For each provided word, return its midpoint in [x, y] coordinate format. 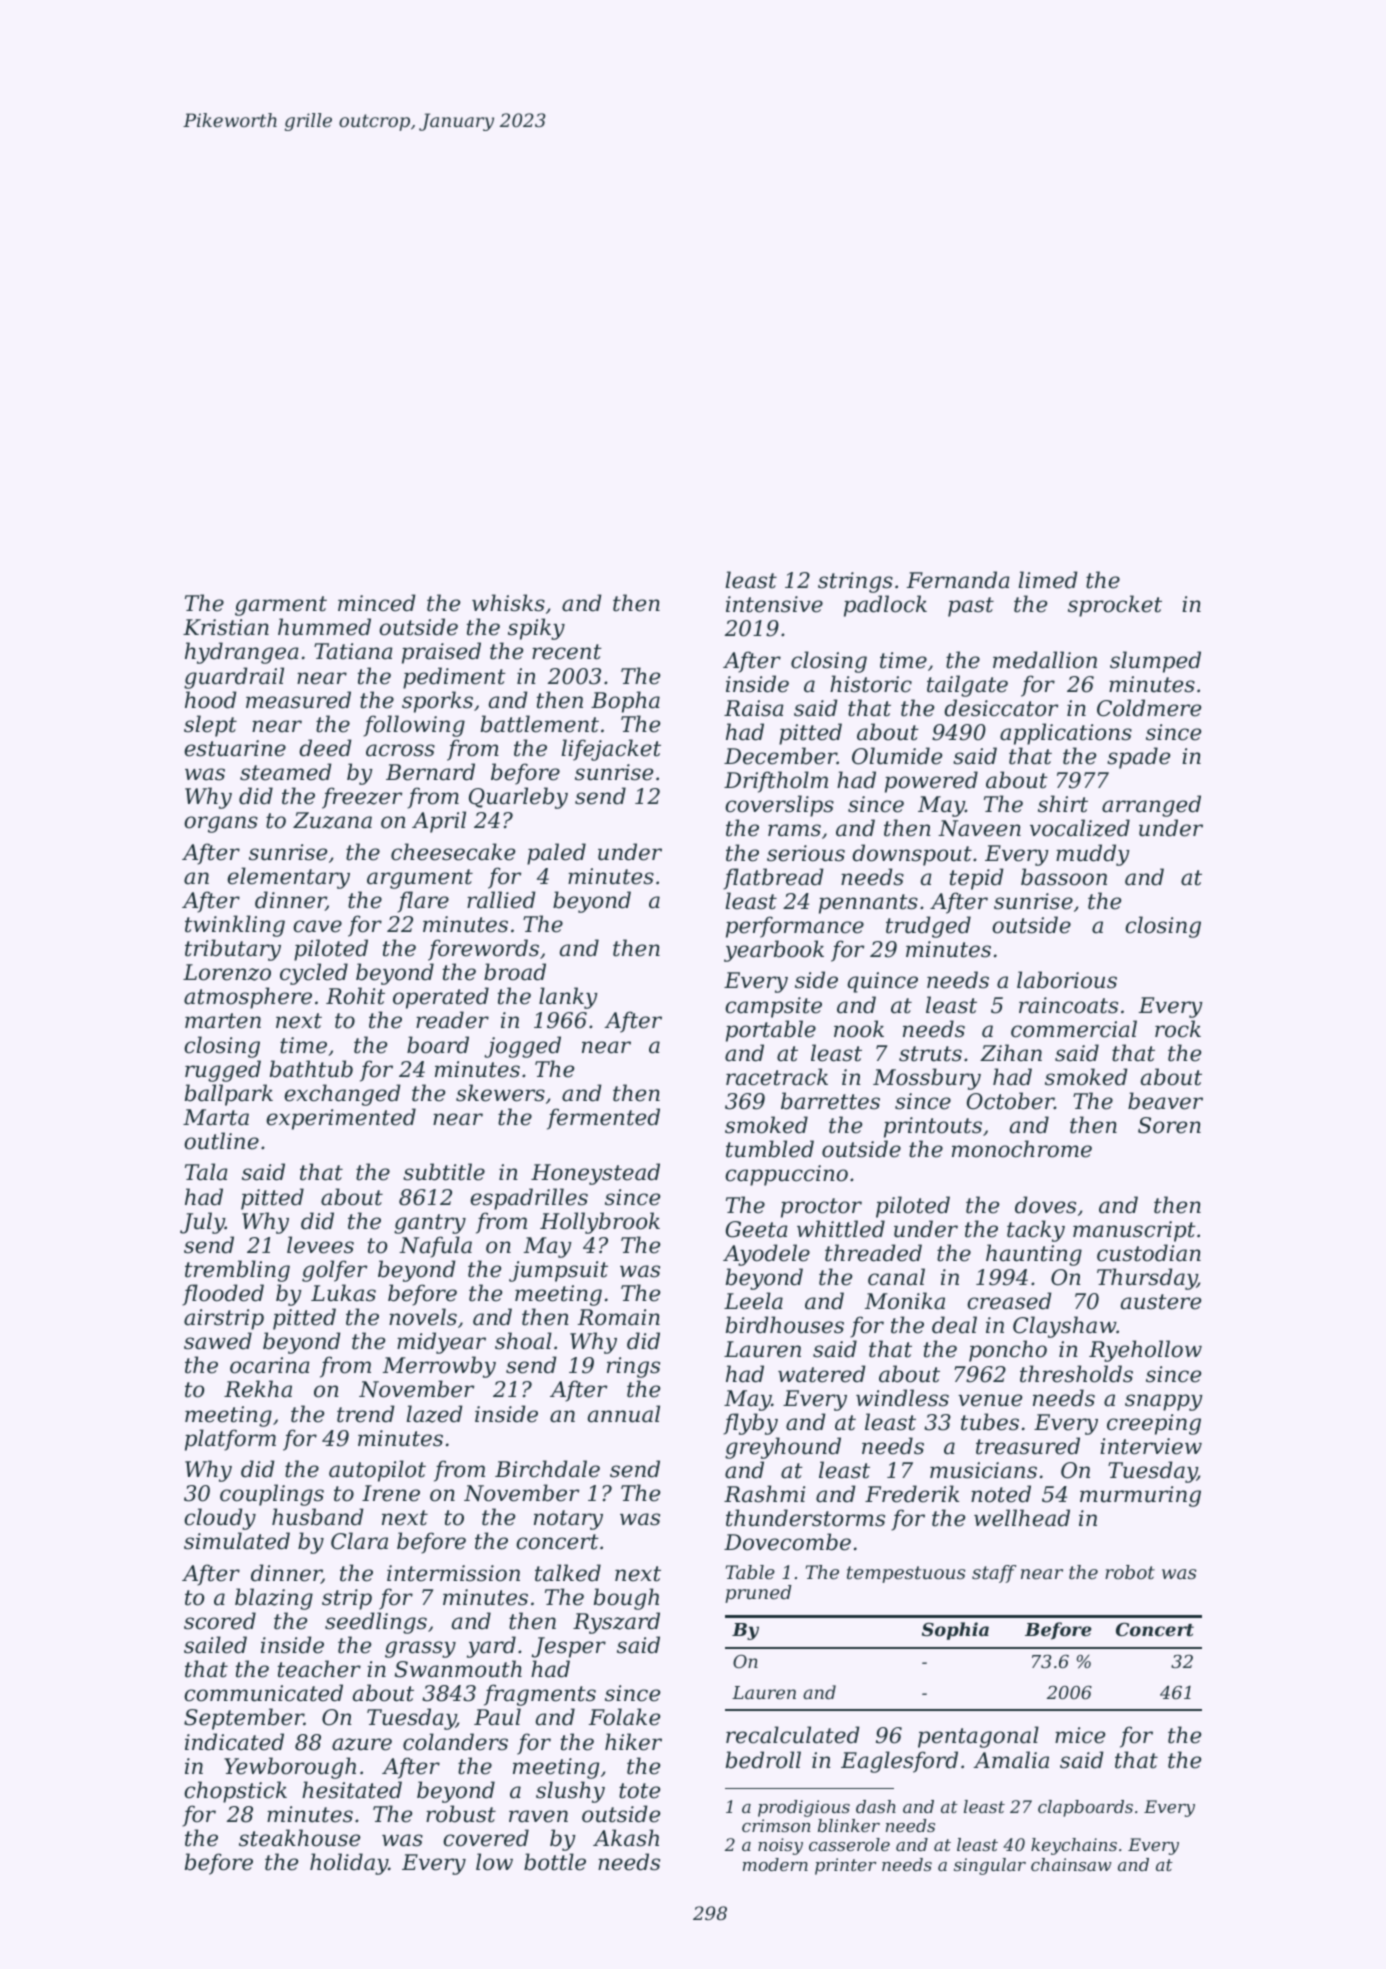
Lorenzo [227, 972]
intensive [774, 604]
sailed [215, 1645]
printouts [933, 1127]
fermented [603, 1119]
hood [211, 700]
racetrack [777, 1077]
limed [1048, 580]
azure [362, 1744]
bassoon [1064, 877]
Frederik [912, 1494]
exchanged [342, 1095]
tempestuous [906, 1574]
